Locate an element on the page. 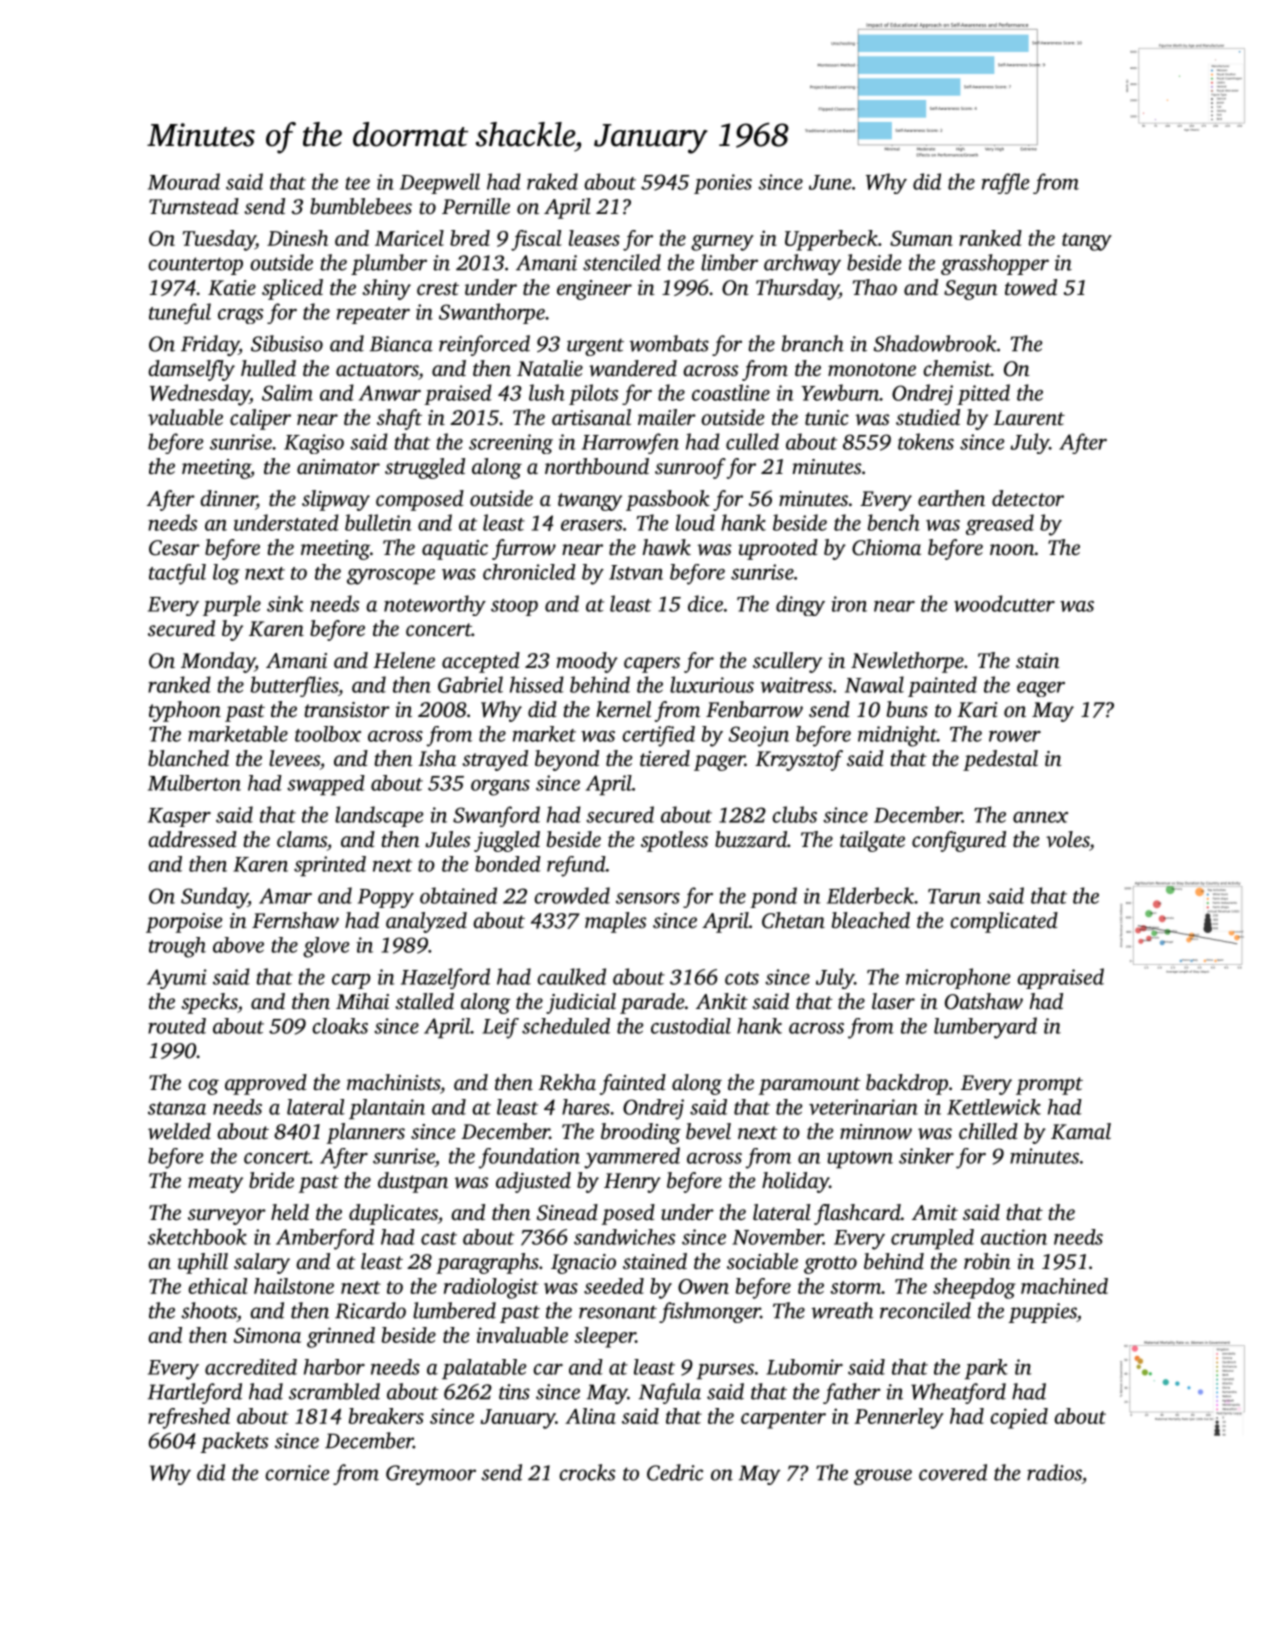  Swanthorpe is located at coordinates (492, 313).
